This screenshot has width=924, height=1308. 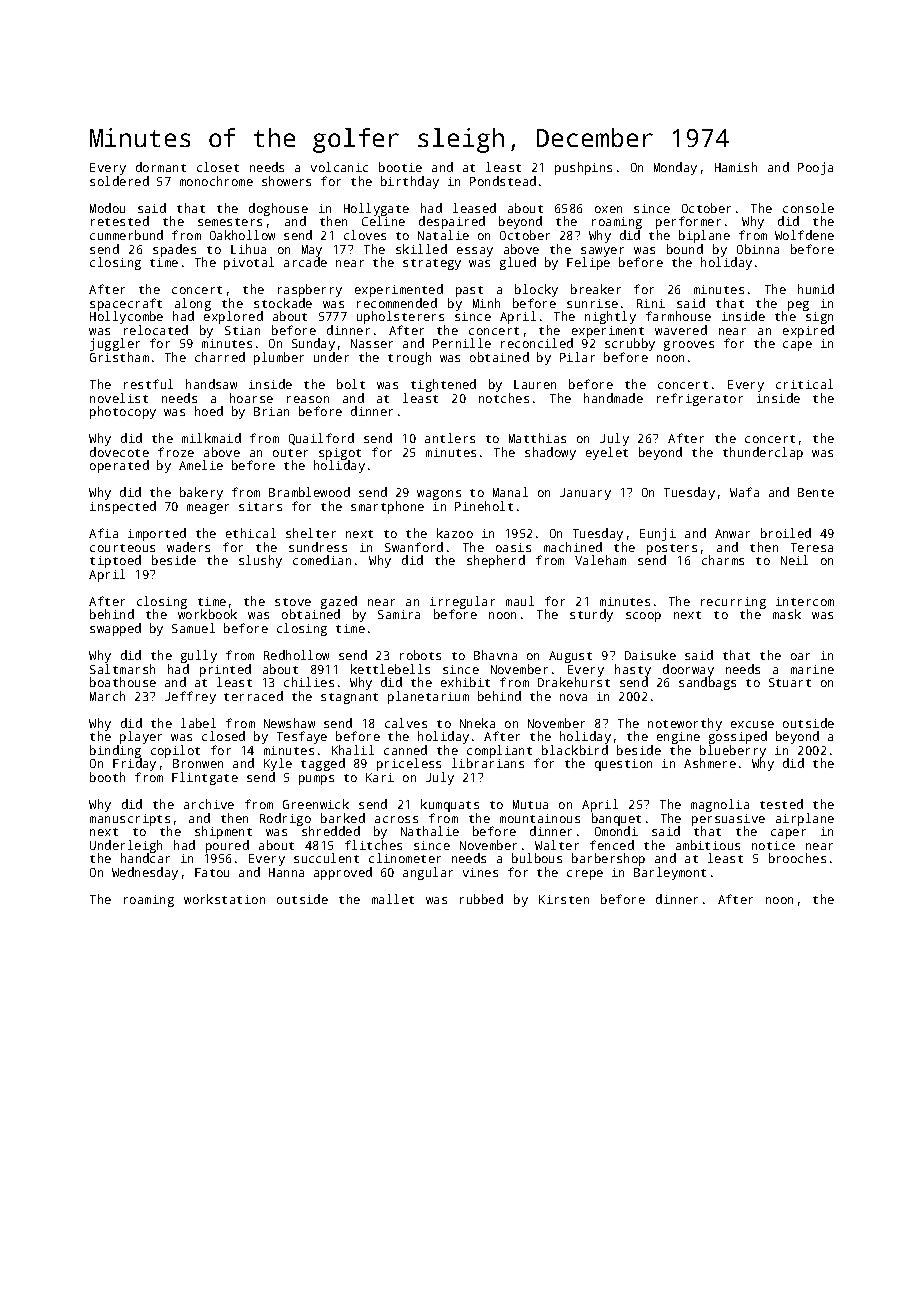 What do you see at coordinates (758, 249) in the screenshot?
I see `Obinna` at bounding box center [758, 249].
